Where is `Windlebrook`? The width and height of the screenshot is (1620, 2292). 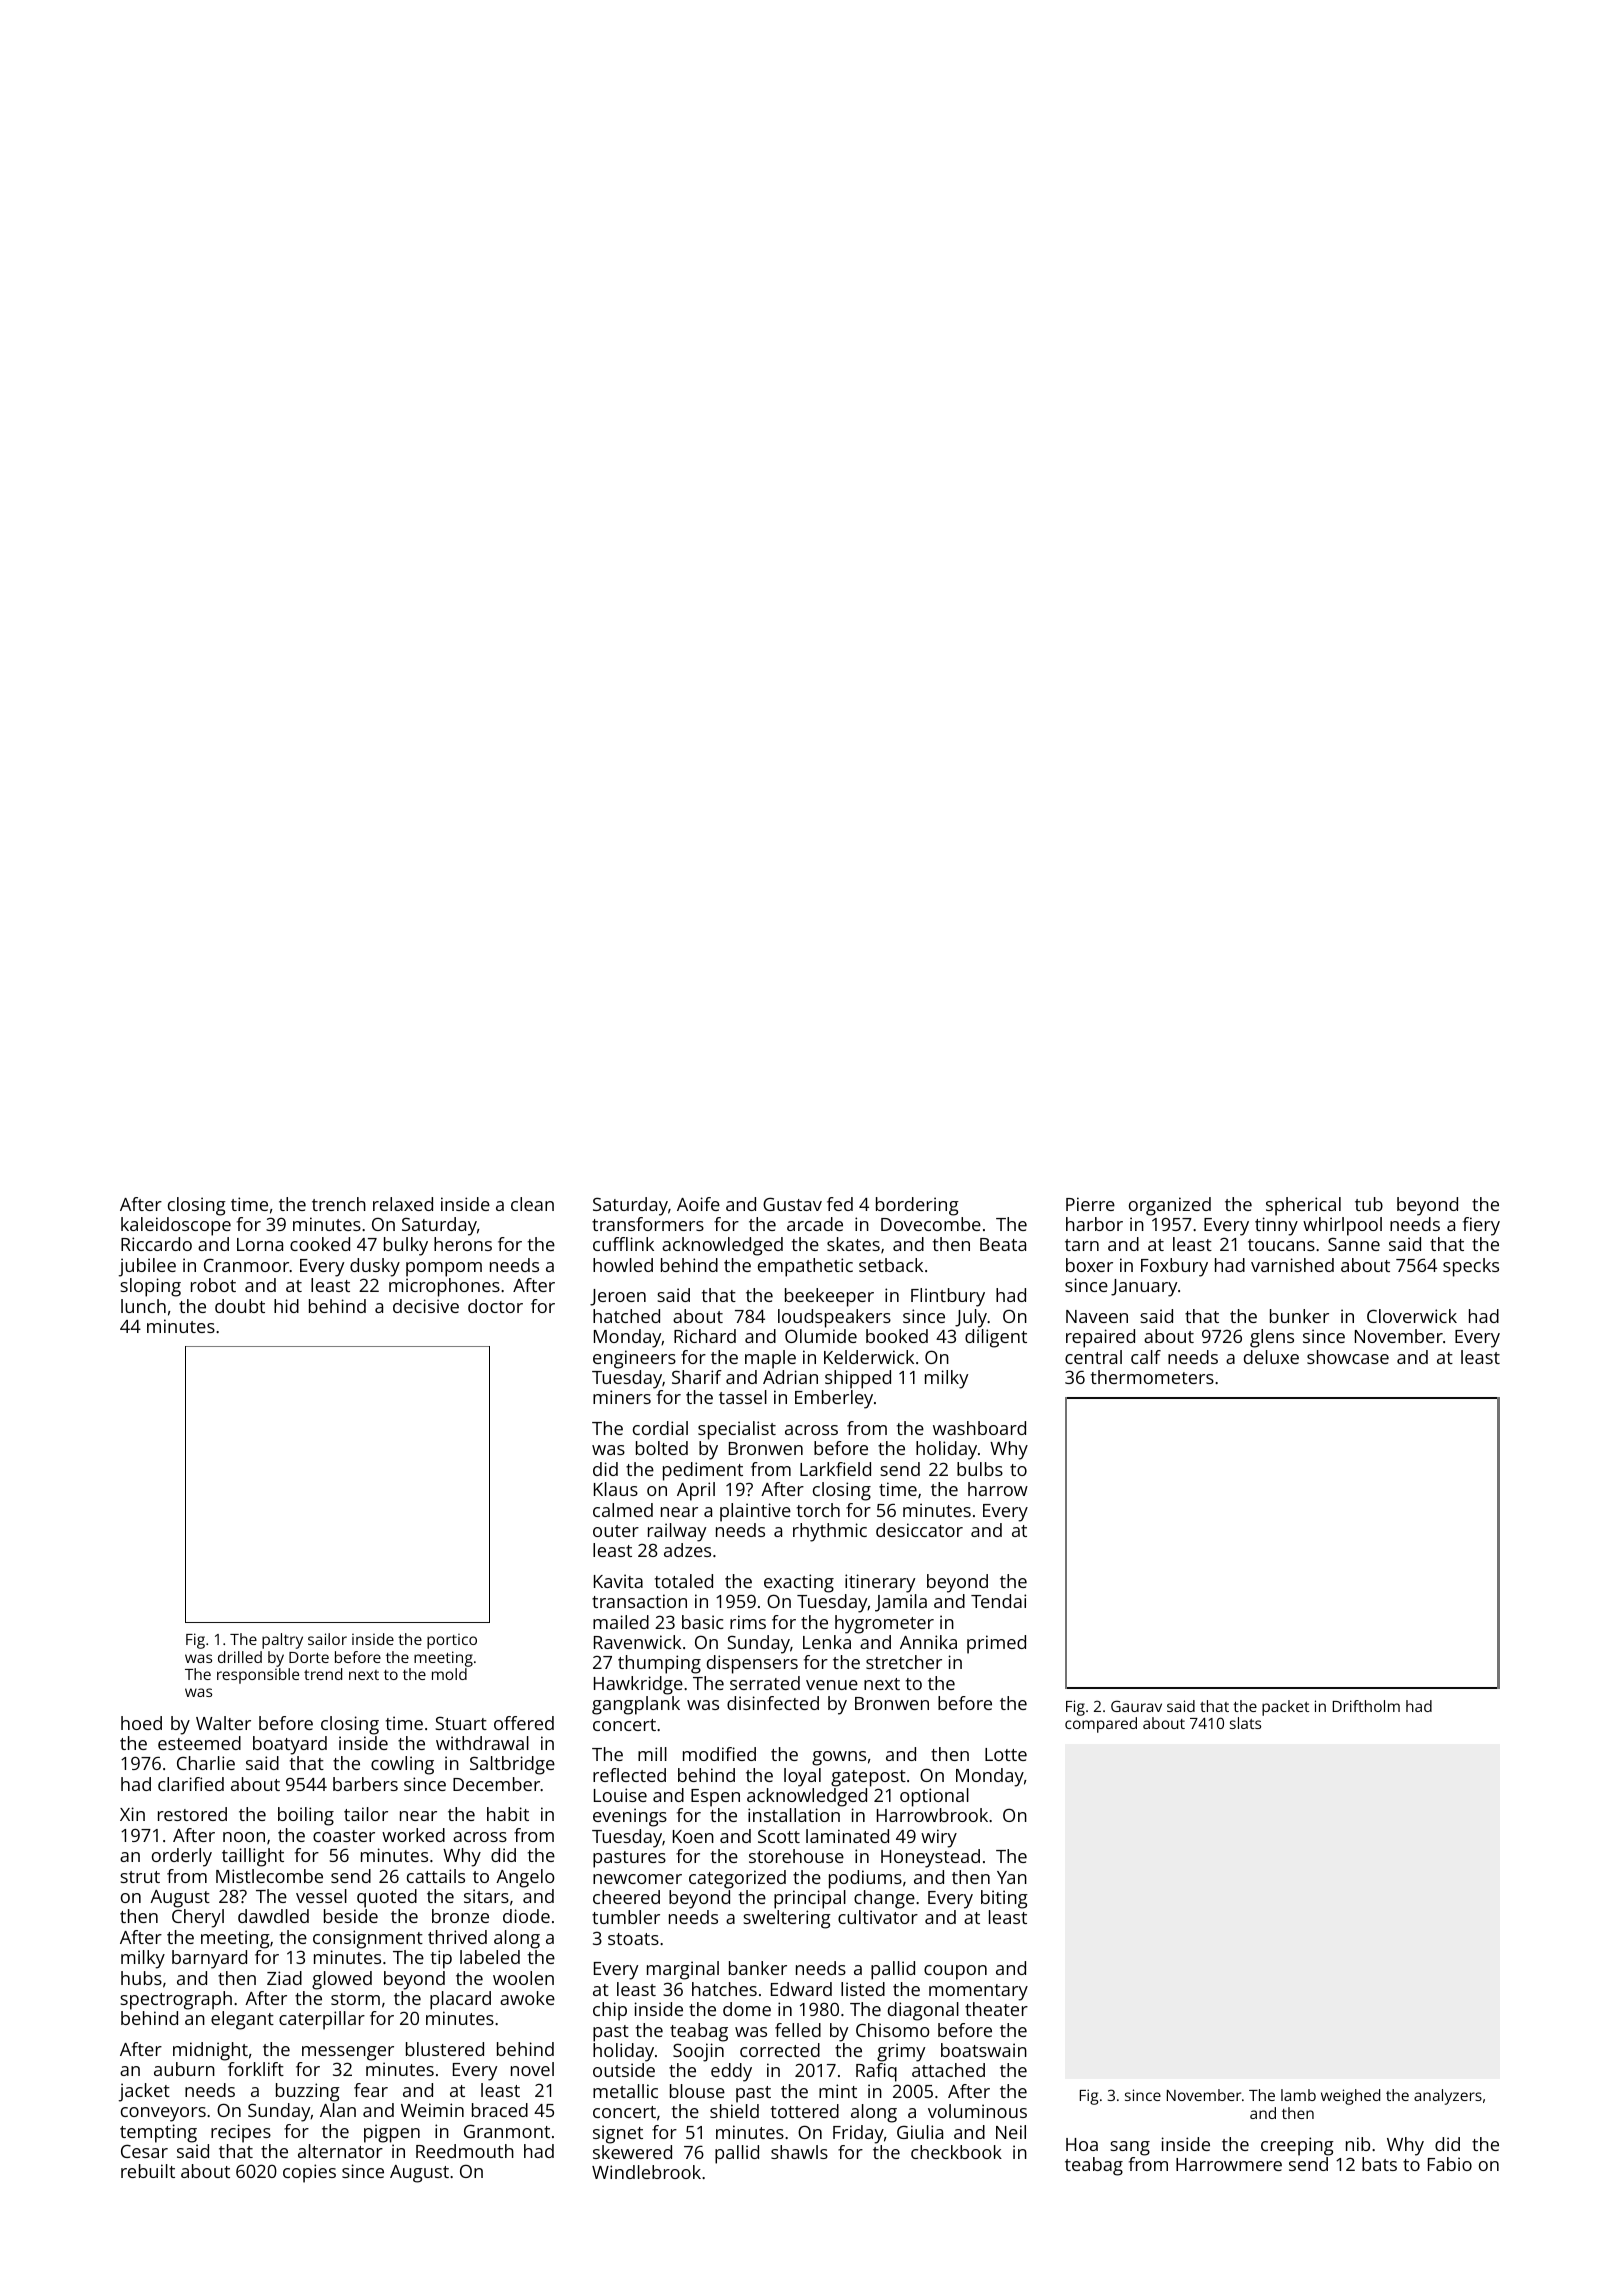 Windlebrook is located at coordinates (646, 2172).
